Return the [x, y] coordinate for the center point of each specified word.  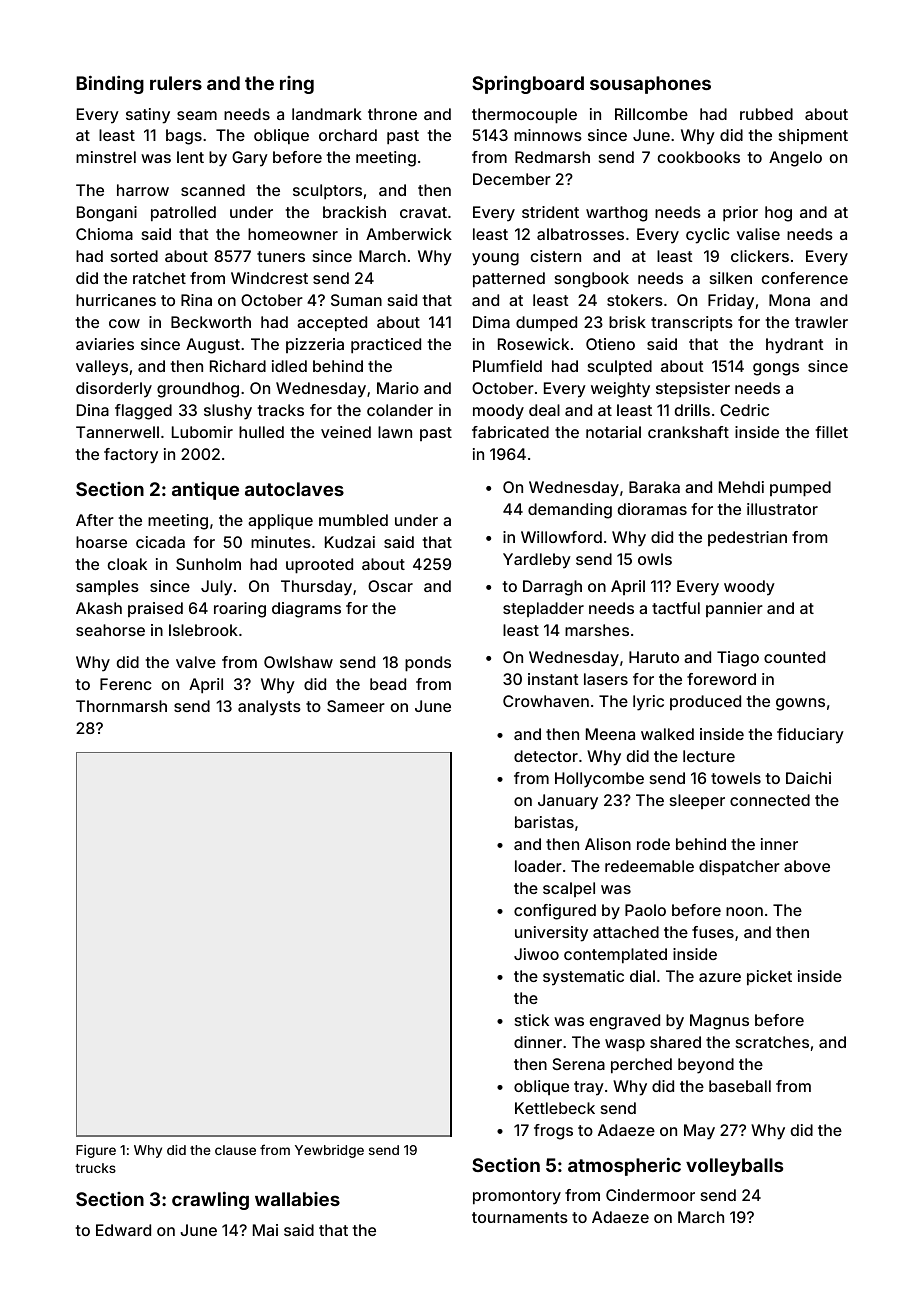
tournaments [520, 1217]
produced [705, 702]
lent [190, 157]
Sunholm [208, 564]
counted [794, 657]
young [495, 259]
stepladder [543, 609]
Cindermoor [650, 1195]
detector [546, 756]
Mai [265, 1230]
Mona [789, 300]
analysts [269, 708]
